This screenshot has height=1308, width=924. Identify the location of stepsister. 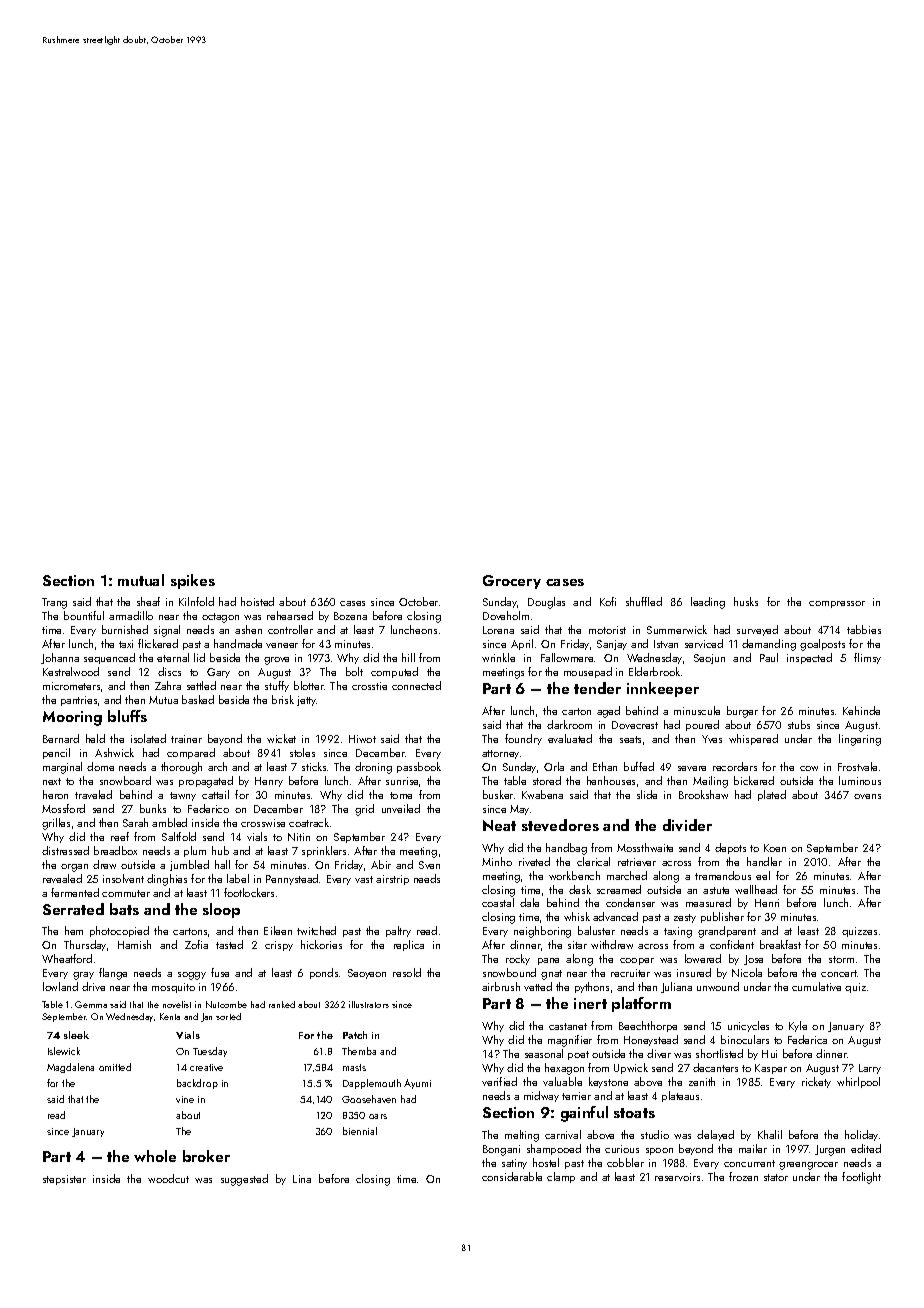
(64, 1180).
